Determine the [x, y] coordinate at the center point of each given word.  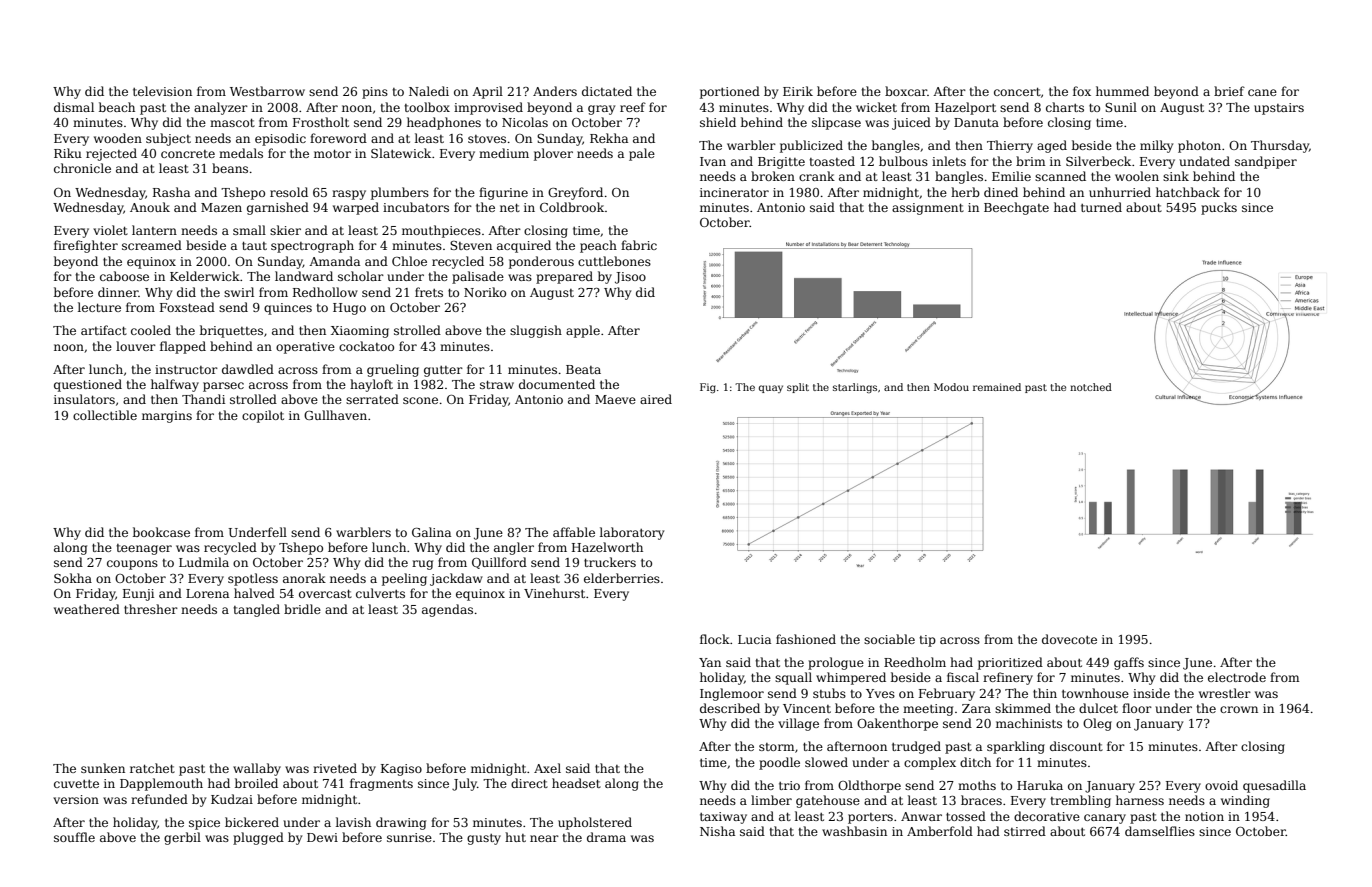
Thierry [1010, 146]
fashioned [806, 639]
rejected [111, 154]
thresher [151, 609]
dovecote [1069, 639]
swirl [239, 292]
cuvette [76, 784]
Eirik [798, 91]
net [510, 207]
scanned [1060, 176]
